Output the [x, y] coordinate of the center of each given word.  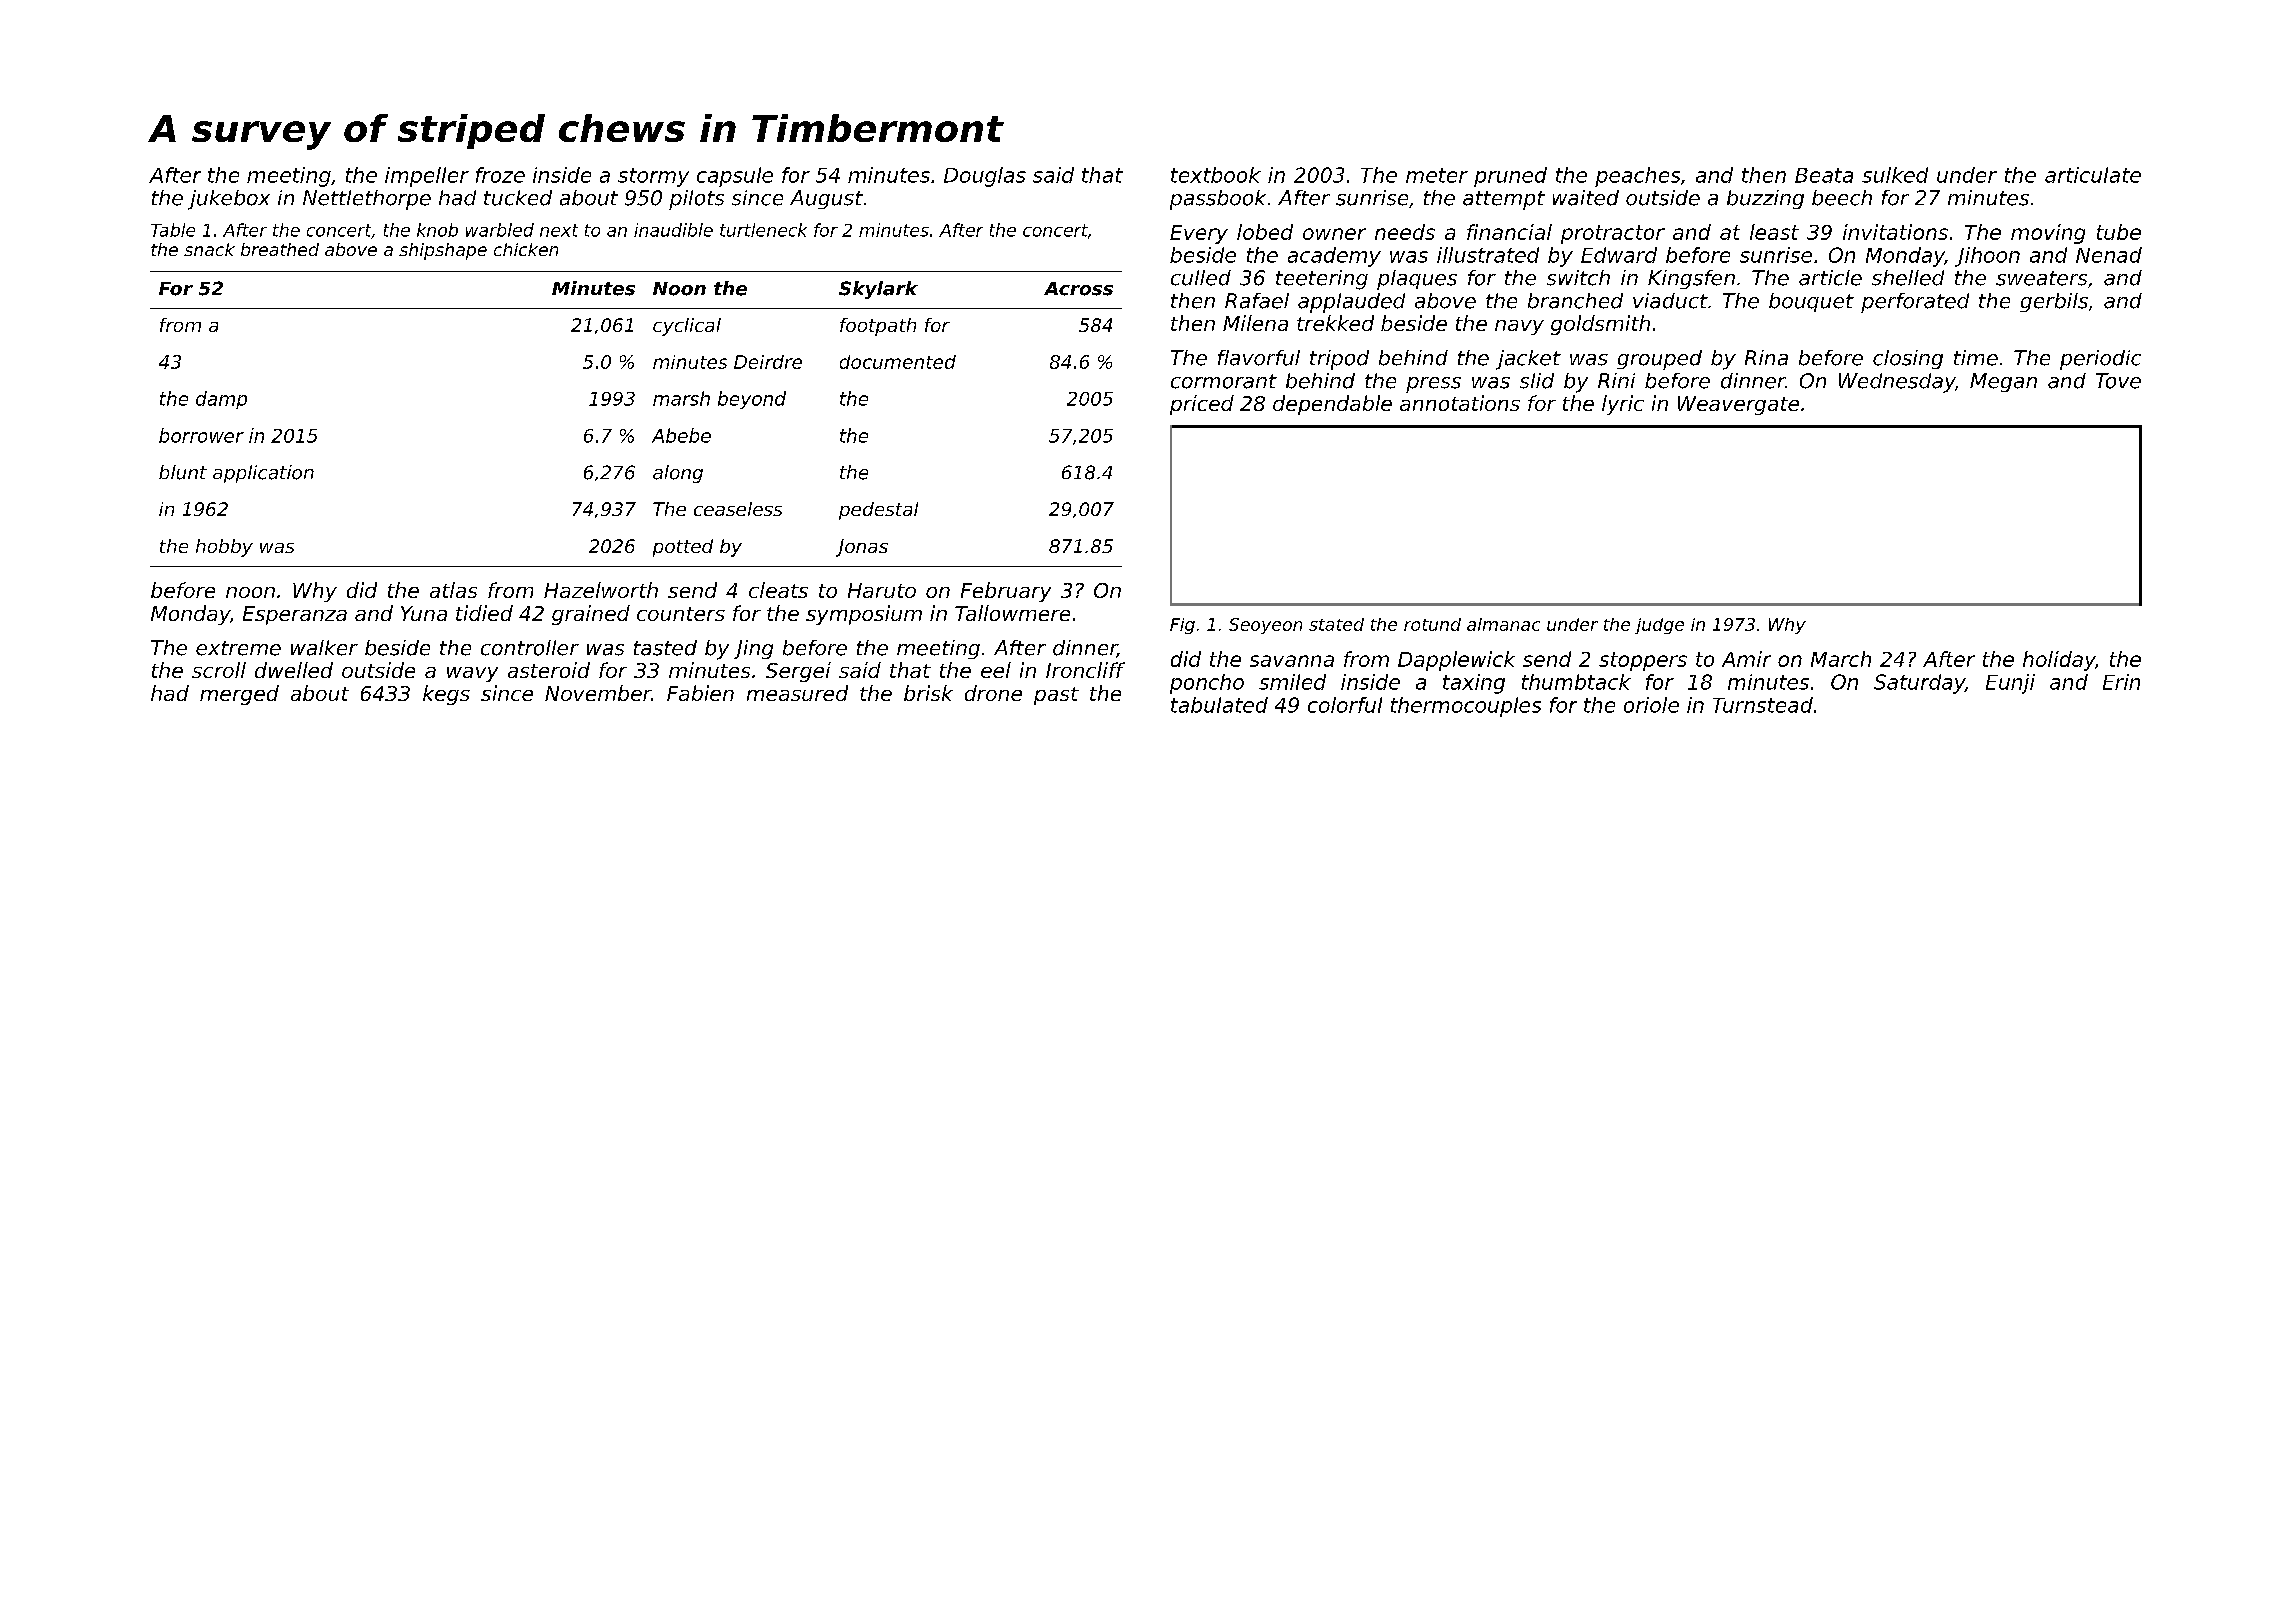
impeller [427, 177]
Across [1078, 289]
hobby [224, 548]
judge [1659, 626]
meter [1437, 175]
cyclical [687, 327]
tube [2119, 232]
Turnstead [1763, 705]
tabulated [1219, 705]
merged [239, 695]
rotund [1432, 624]
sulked [1895, 175]
